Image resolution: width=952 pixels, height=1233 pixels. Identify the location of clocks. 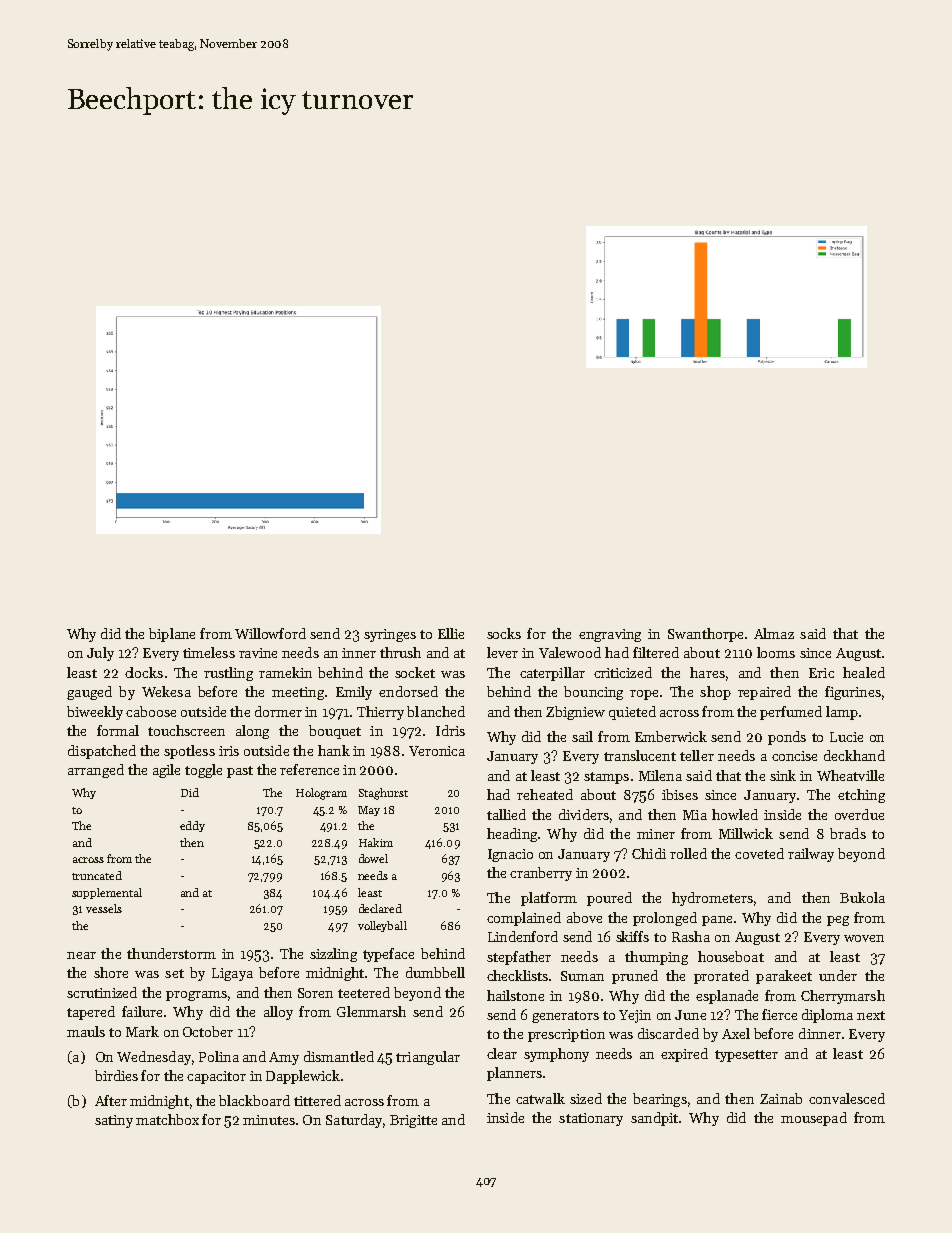
(144, 672).
